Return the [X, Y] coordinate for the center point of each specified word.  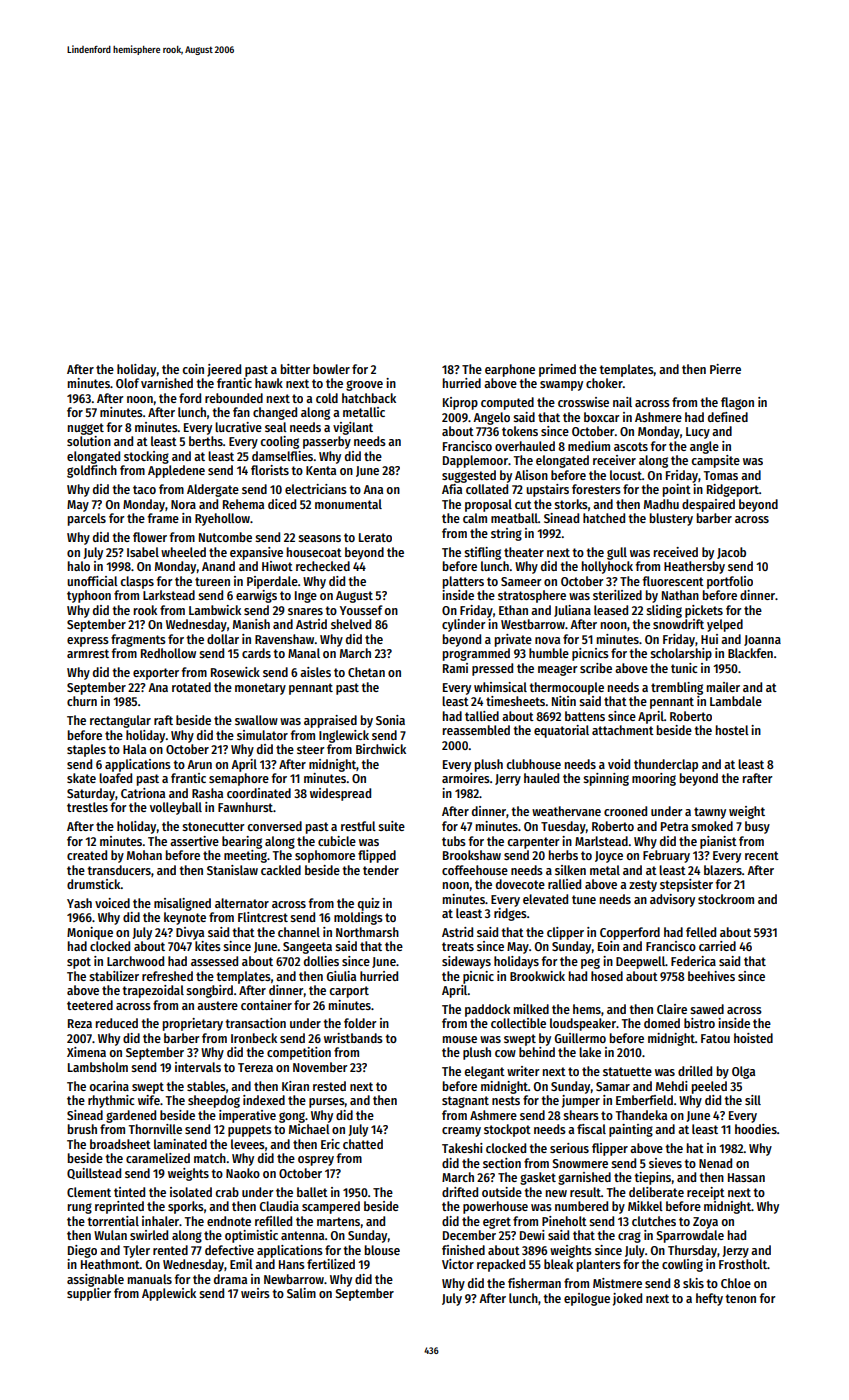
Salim [301, 1293]
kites [208, 946]
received [676, 552]
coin [193, 369]
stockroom [726, 899]
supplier [89, 1294]
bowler [331, 369]
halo [79, 566]
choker [604, 383]
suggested [469, 476]
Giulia [341, 976]
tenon [740, 1298]
